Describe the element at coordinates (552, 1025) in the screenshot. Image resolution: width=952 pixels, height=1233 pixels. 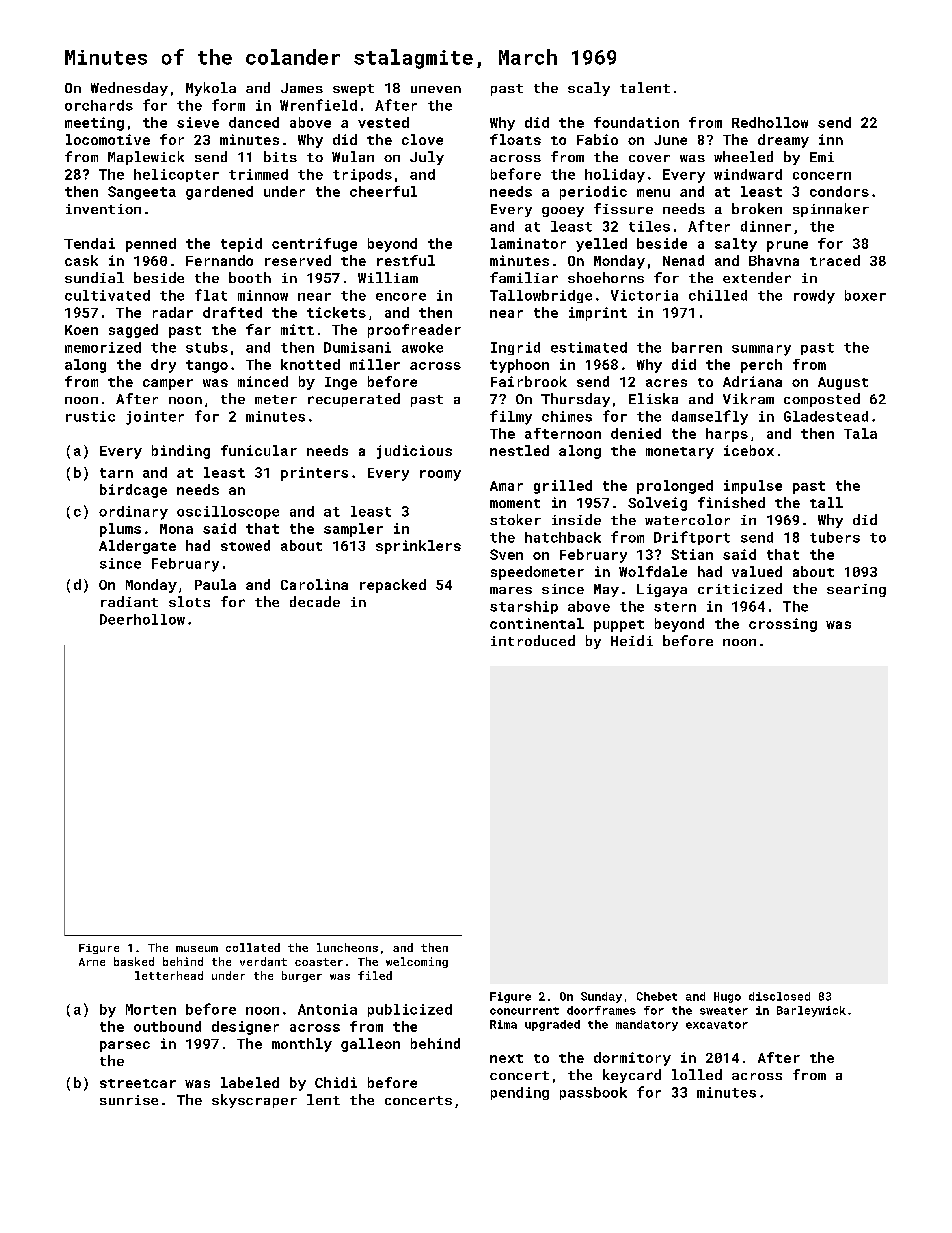
I see `upgraded` at that location.
